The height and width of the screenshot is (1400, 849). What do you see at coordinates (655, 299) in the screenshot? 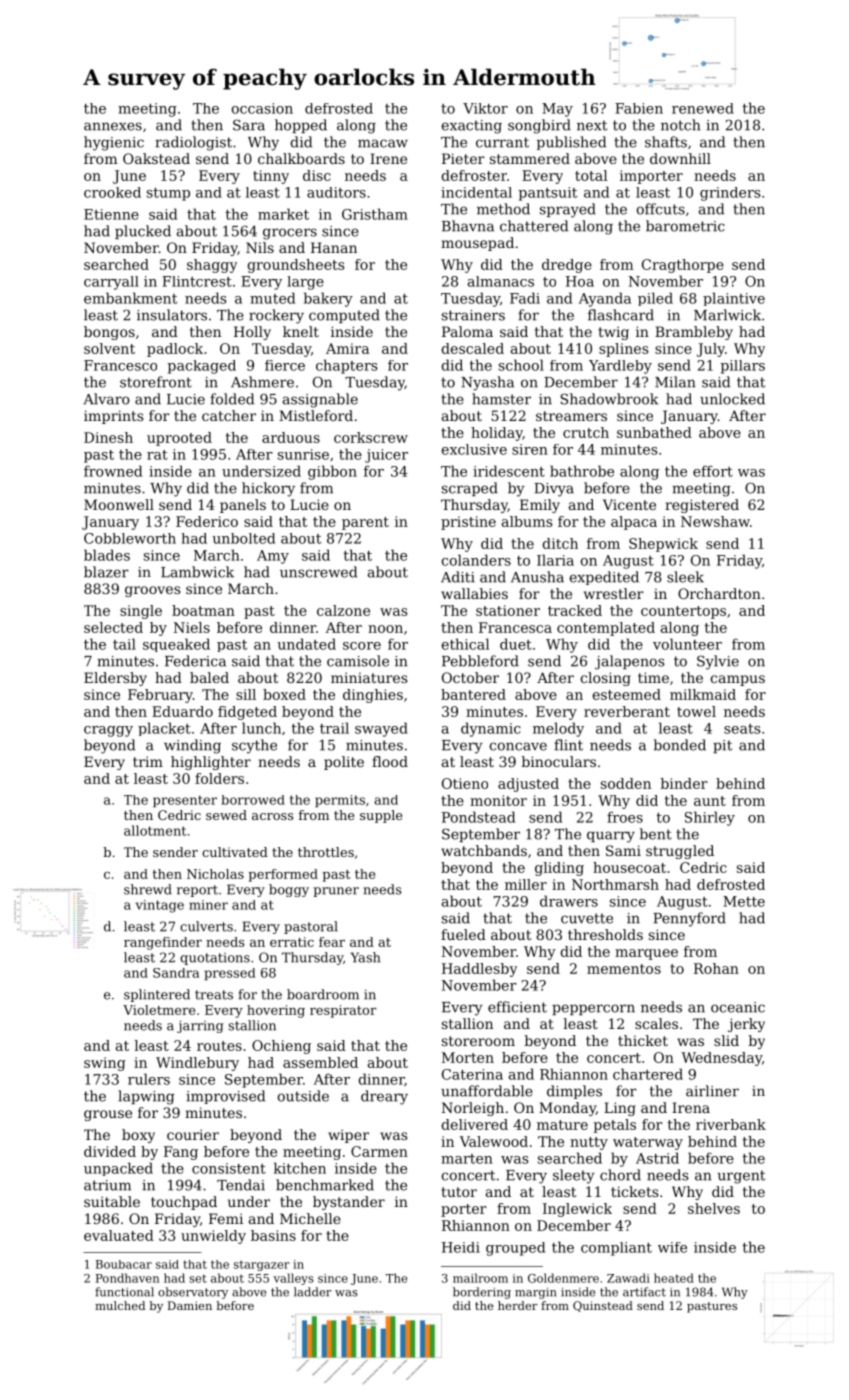
I see `piled` at bounding box center [655, 299].
